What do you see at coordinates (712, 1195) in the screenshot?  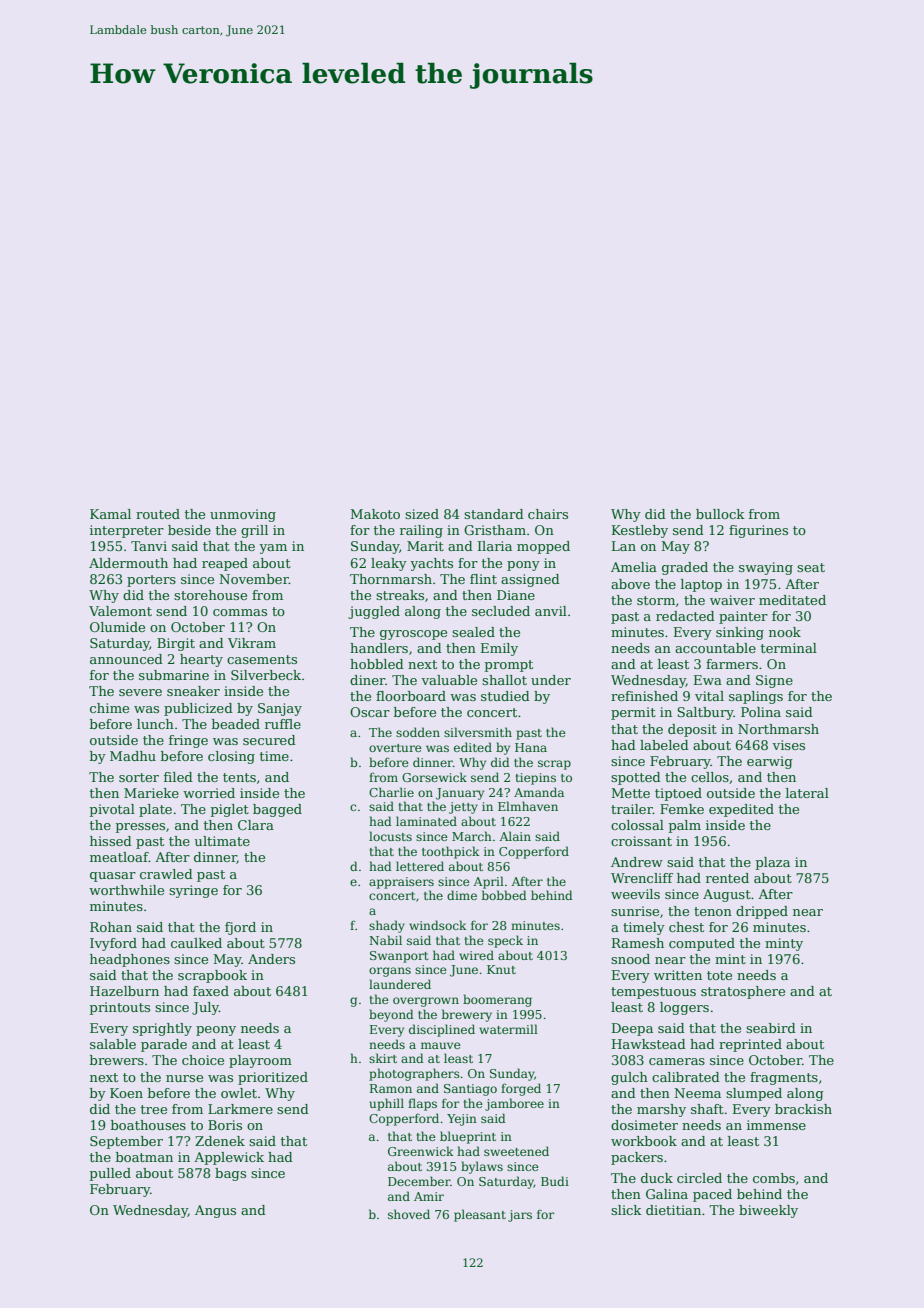 I see `paced` at bounding box center [712, 1195].
